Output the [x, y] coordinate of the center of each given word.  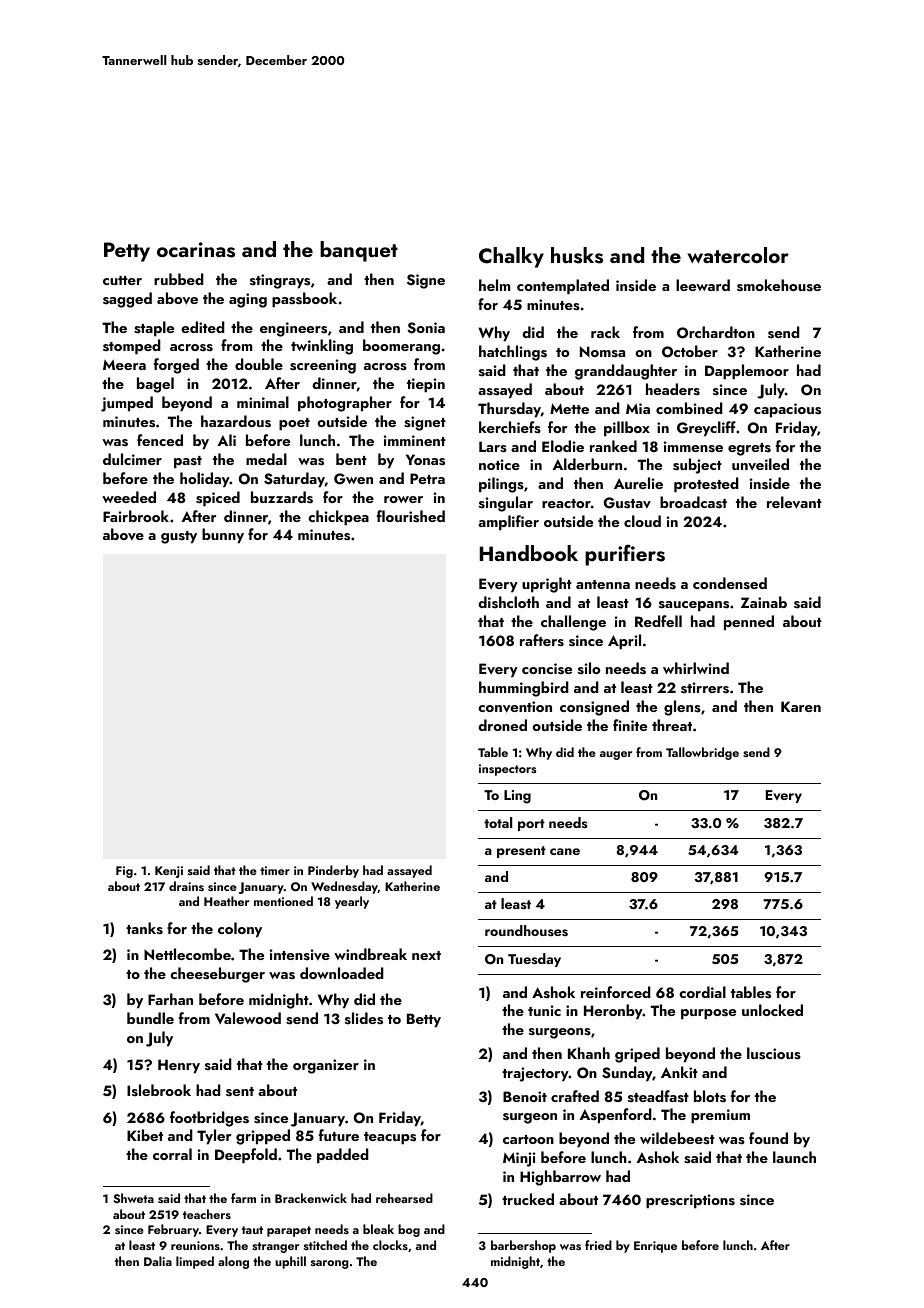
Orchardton [716, 332]
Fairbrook [136, 516]
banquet [359, 251]
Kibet [145, 1135]
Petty [127, 252]
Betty [424, 1020]
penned [749, 623]
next [426, 955]
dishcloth [508, 602]
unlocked [772, 1010]
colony [240, 930]
